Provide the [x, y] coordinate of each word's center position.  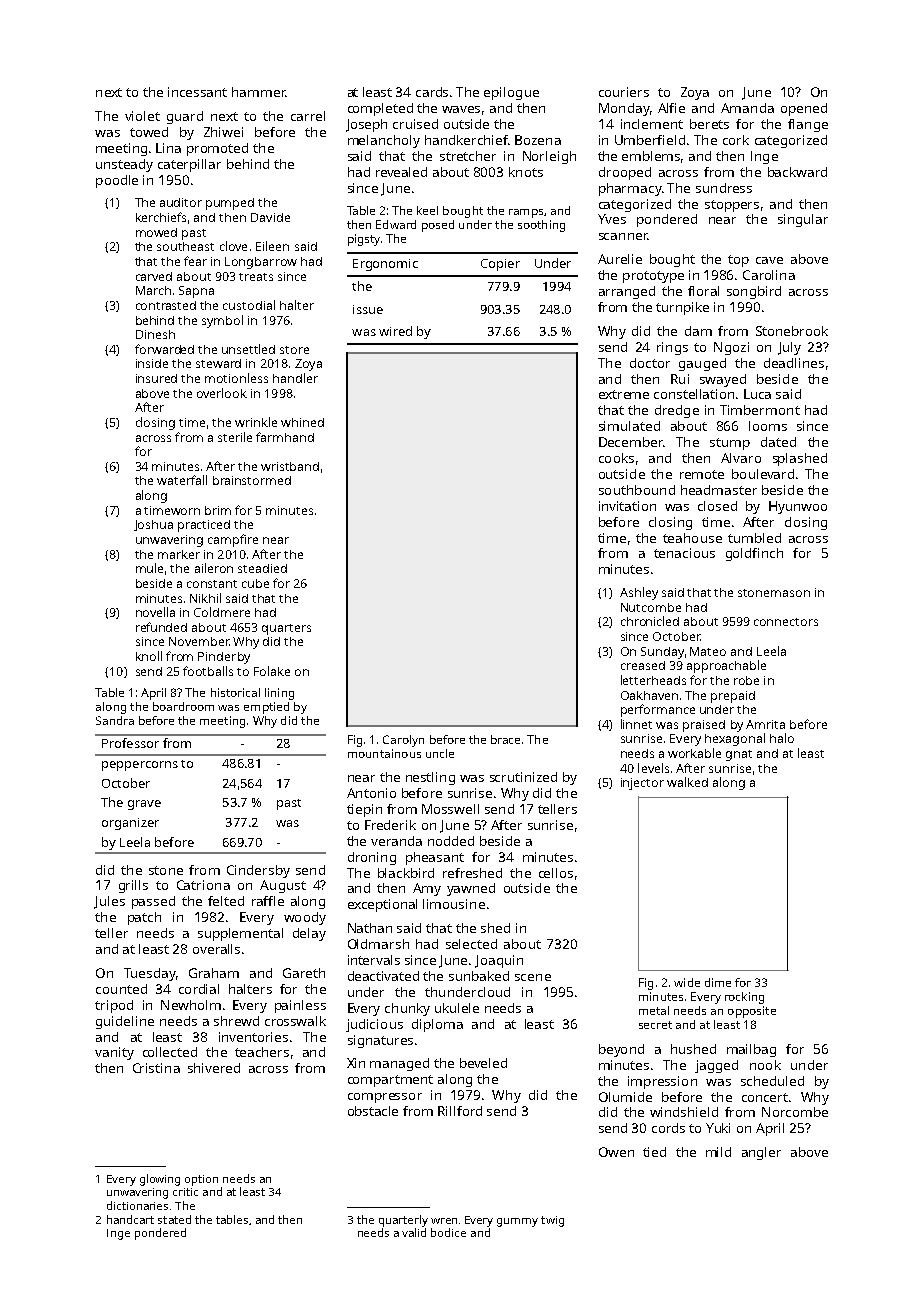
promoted [217, 149]
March [153, 290]
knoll [149, 656]
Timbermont [760, 410]
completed [380, 109]
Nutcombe [651, 607]
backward [797, 172]
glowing [160, 1180]
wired [395, 331]
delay [309, 934]
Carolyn [403, 741]
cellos [556, 873]
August [283, 886]
